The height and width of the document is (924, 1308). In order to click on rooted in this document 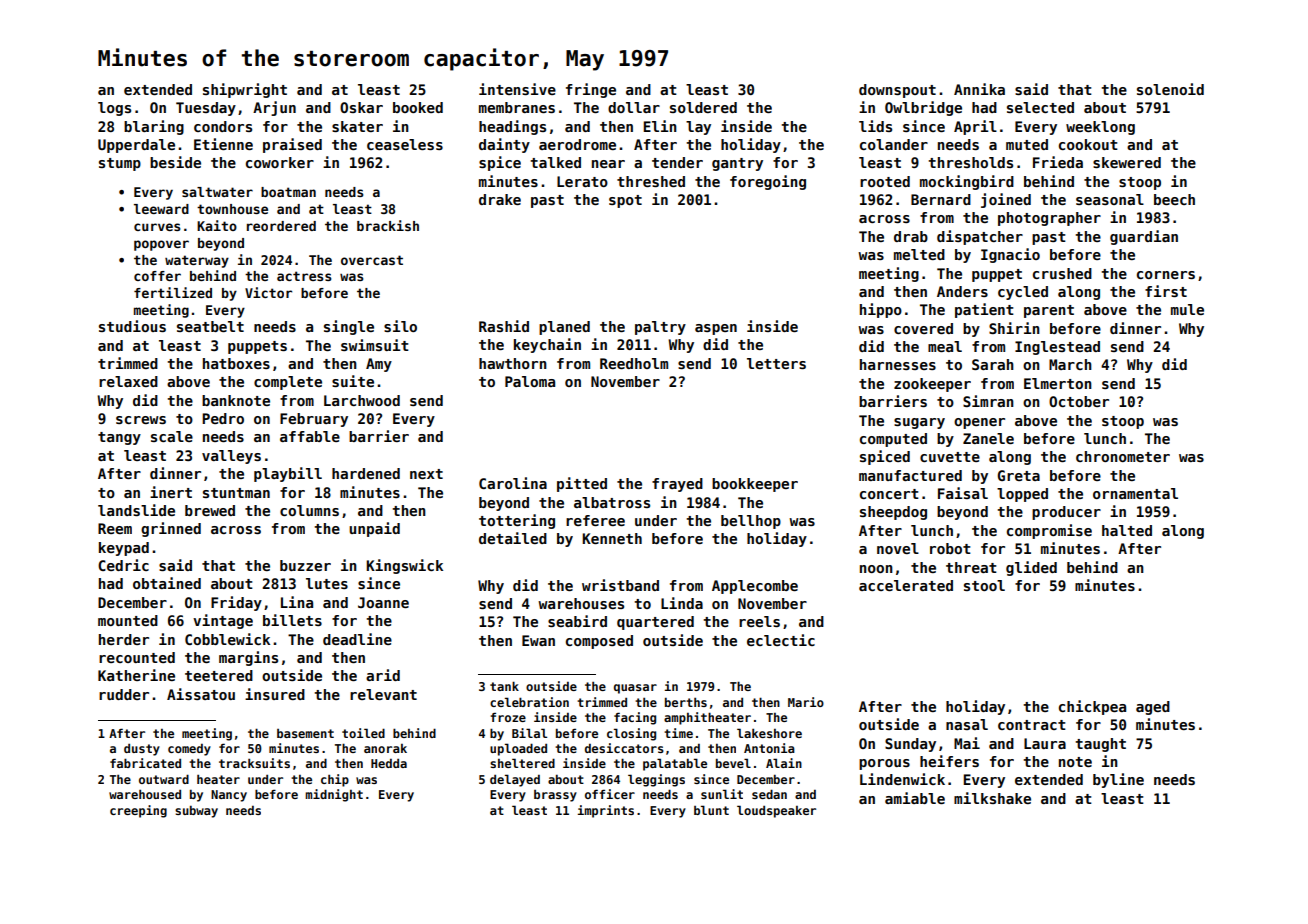, I will do `click(885, 181)`.
